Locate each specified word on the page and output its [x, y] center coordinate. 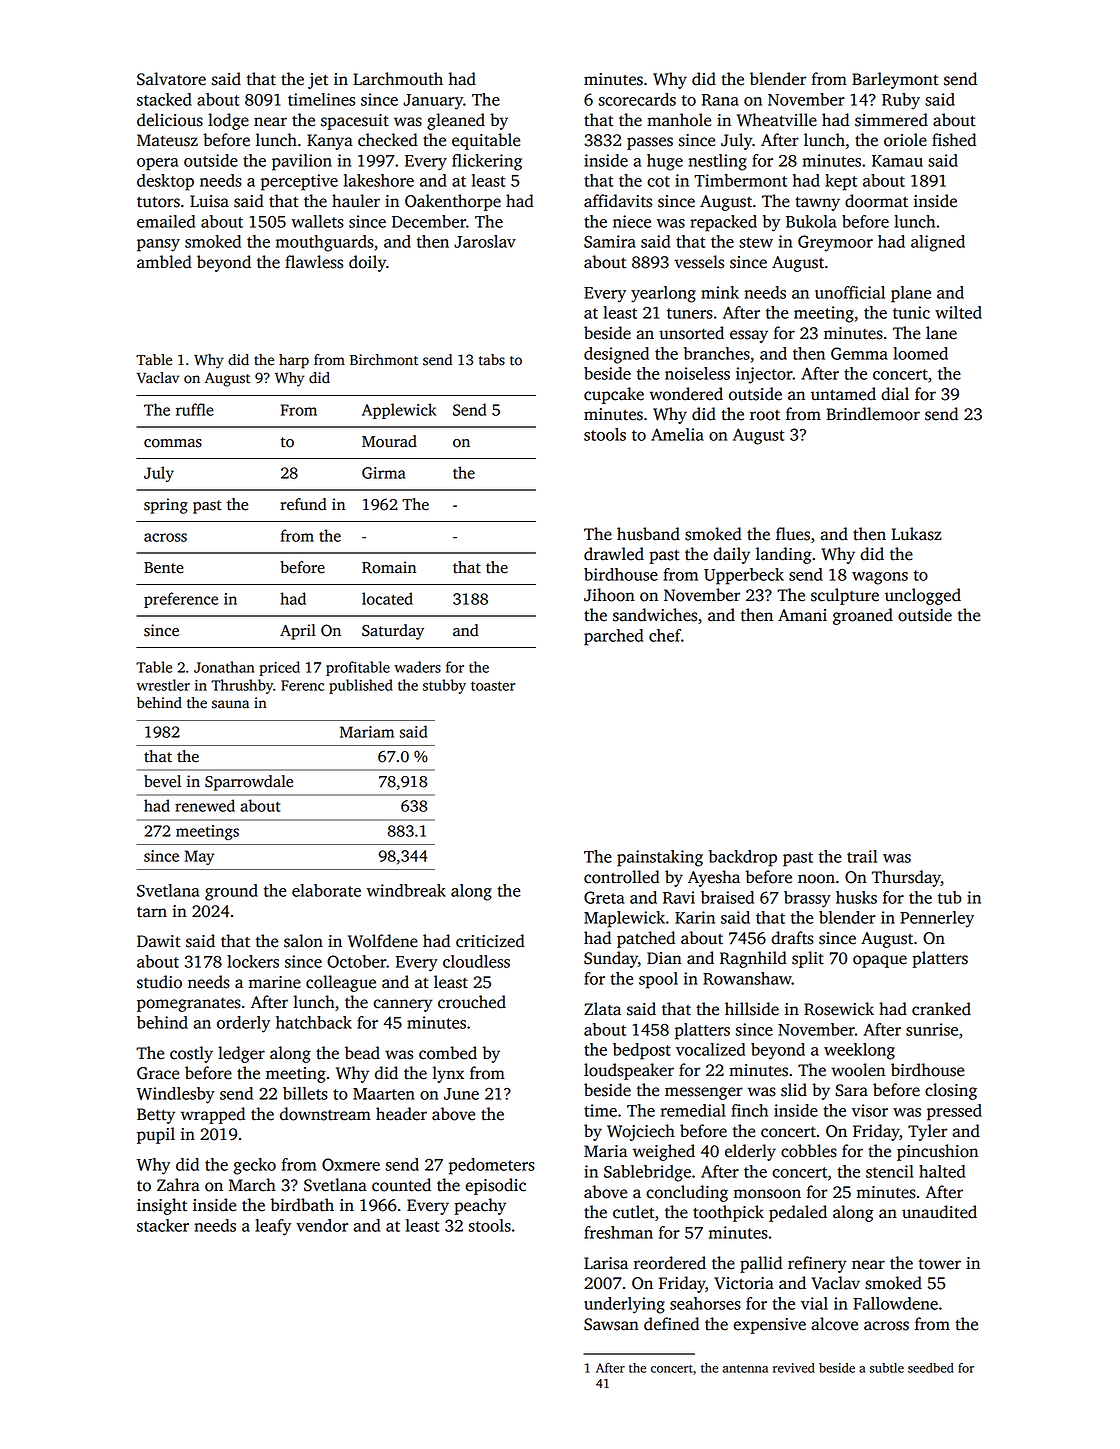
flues [793, 534]
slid [794, 1090]
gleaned [456, 121]
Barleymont [895, 80]
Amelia [677, 434]
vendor [322, 1225]
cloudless [476, 961]
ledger [241, 1054]
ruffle [195, 409]
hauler [356, 201]
